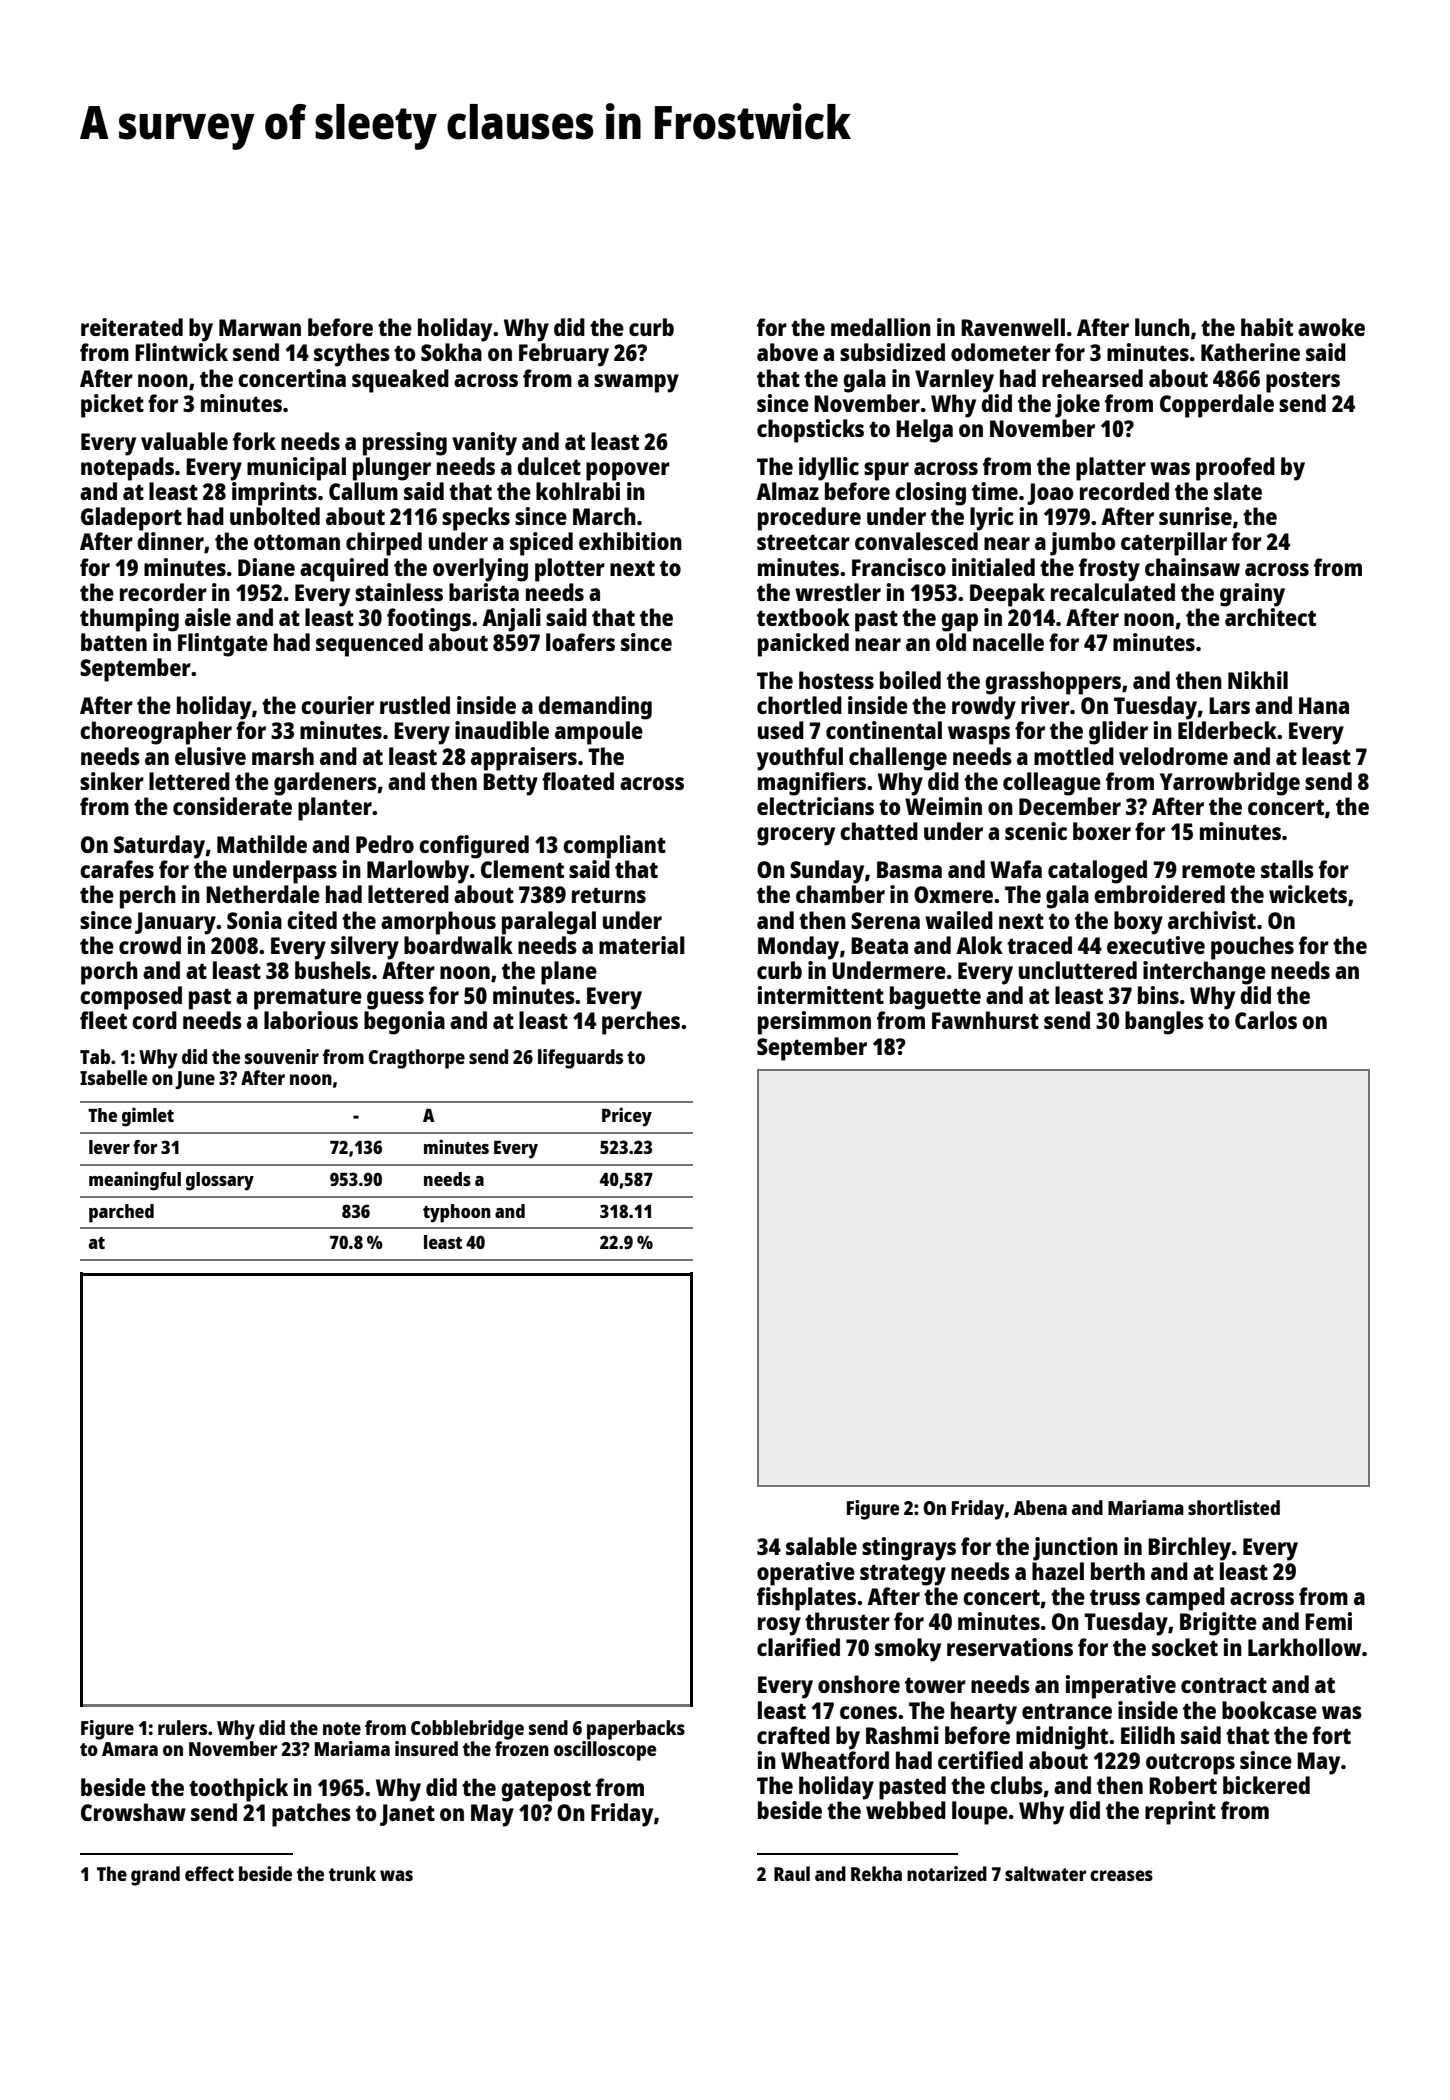 This screenshot has width=1450, height=2100. Describe the element at coordinates (132, 327) in the screenshot. I see `reiterated` at that location.
